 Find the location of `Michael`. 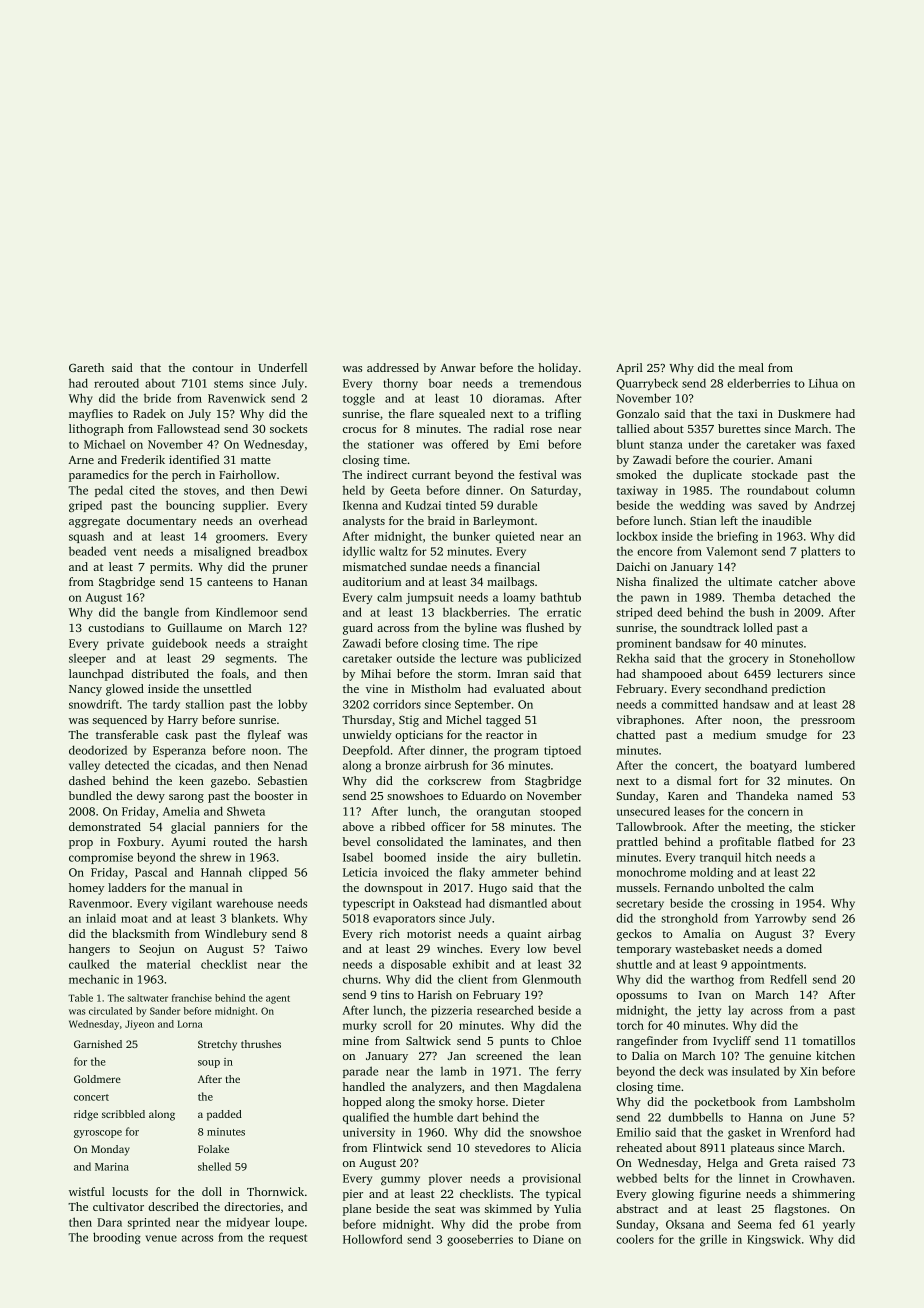

Michael is located at coordinates (104, 444).
